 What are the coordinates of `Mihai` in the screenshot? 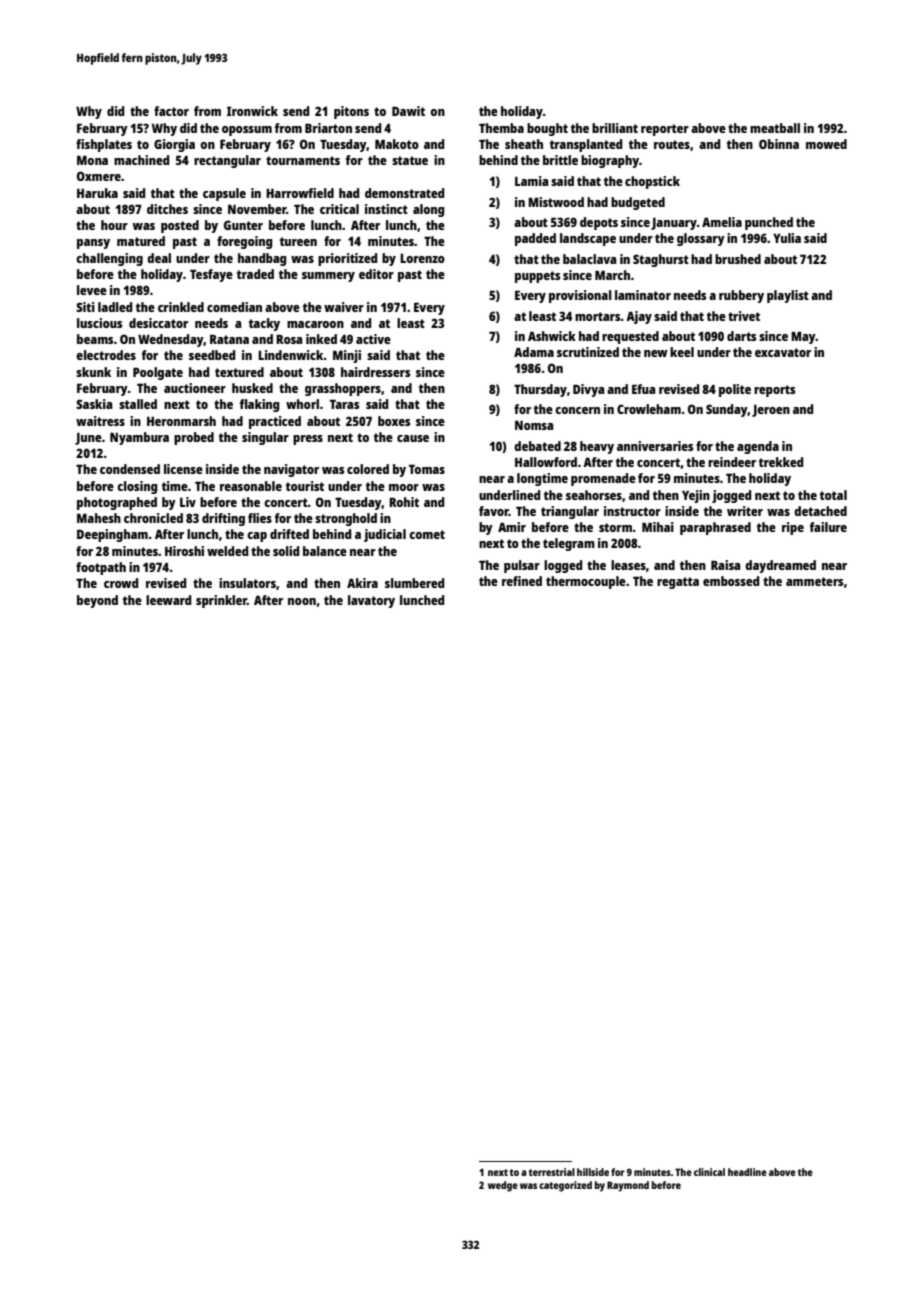 It's located at (658, 527).
